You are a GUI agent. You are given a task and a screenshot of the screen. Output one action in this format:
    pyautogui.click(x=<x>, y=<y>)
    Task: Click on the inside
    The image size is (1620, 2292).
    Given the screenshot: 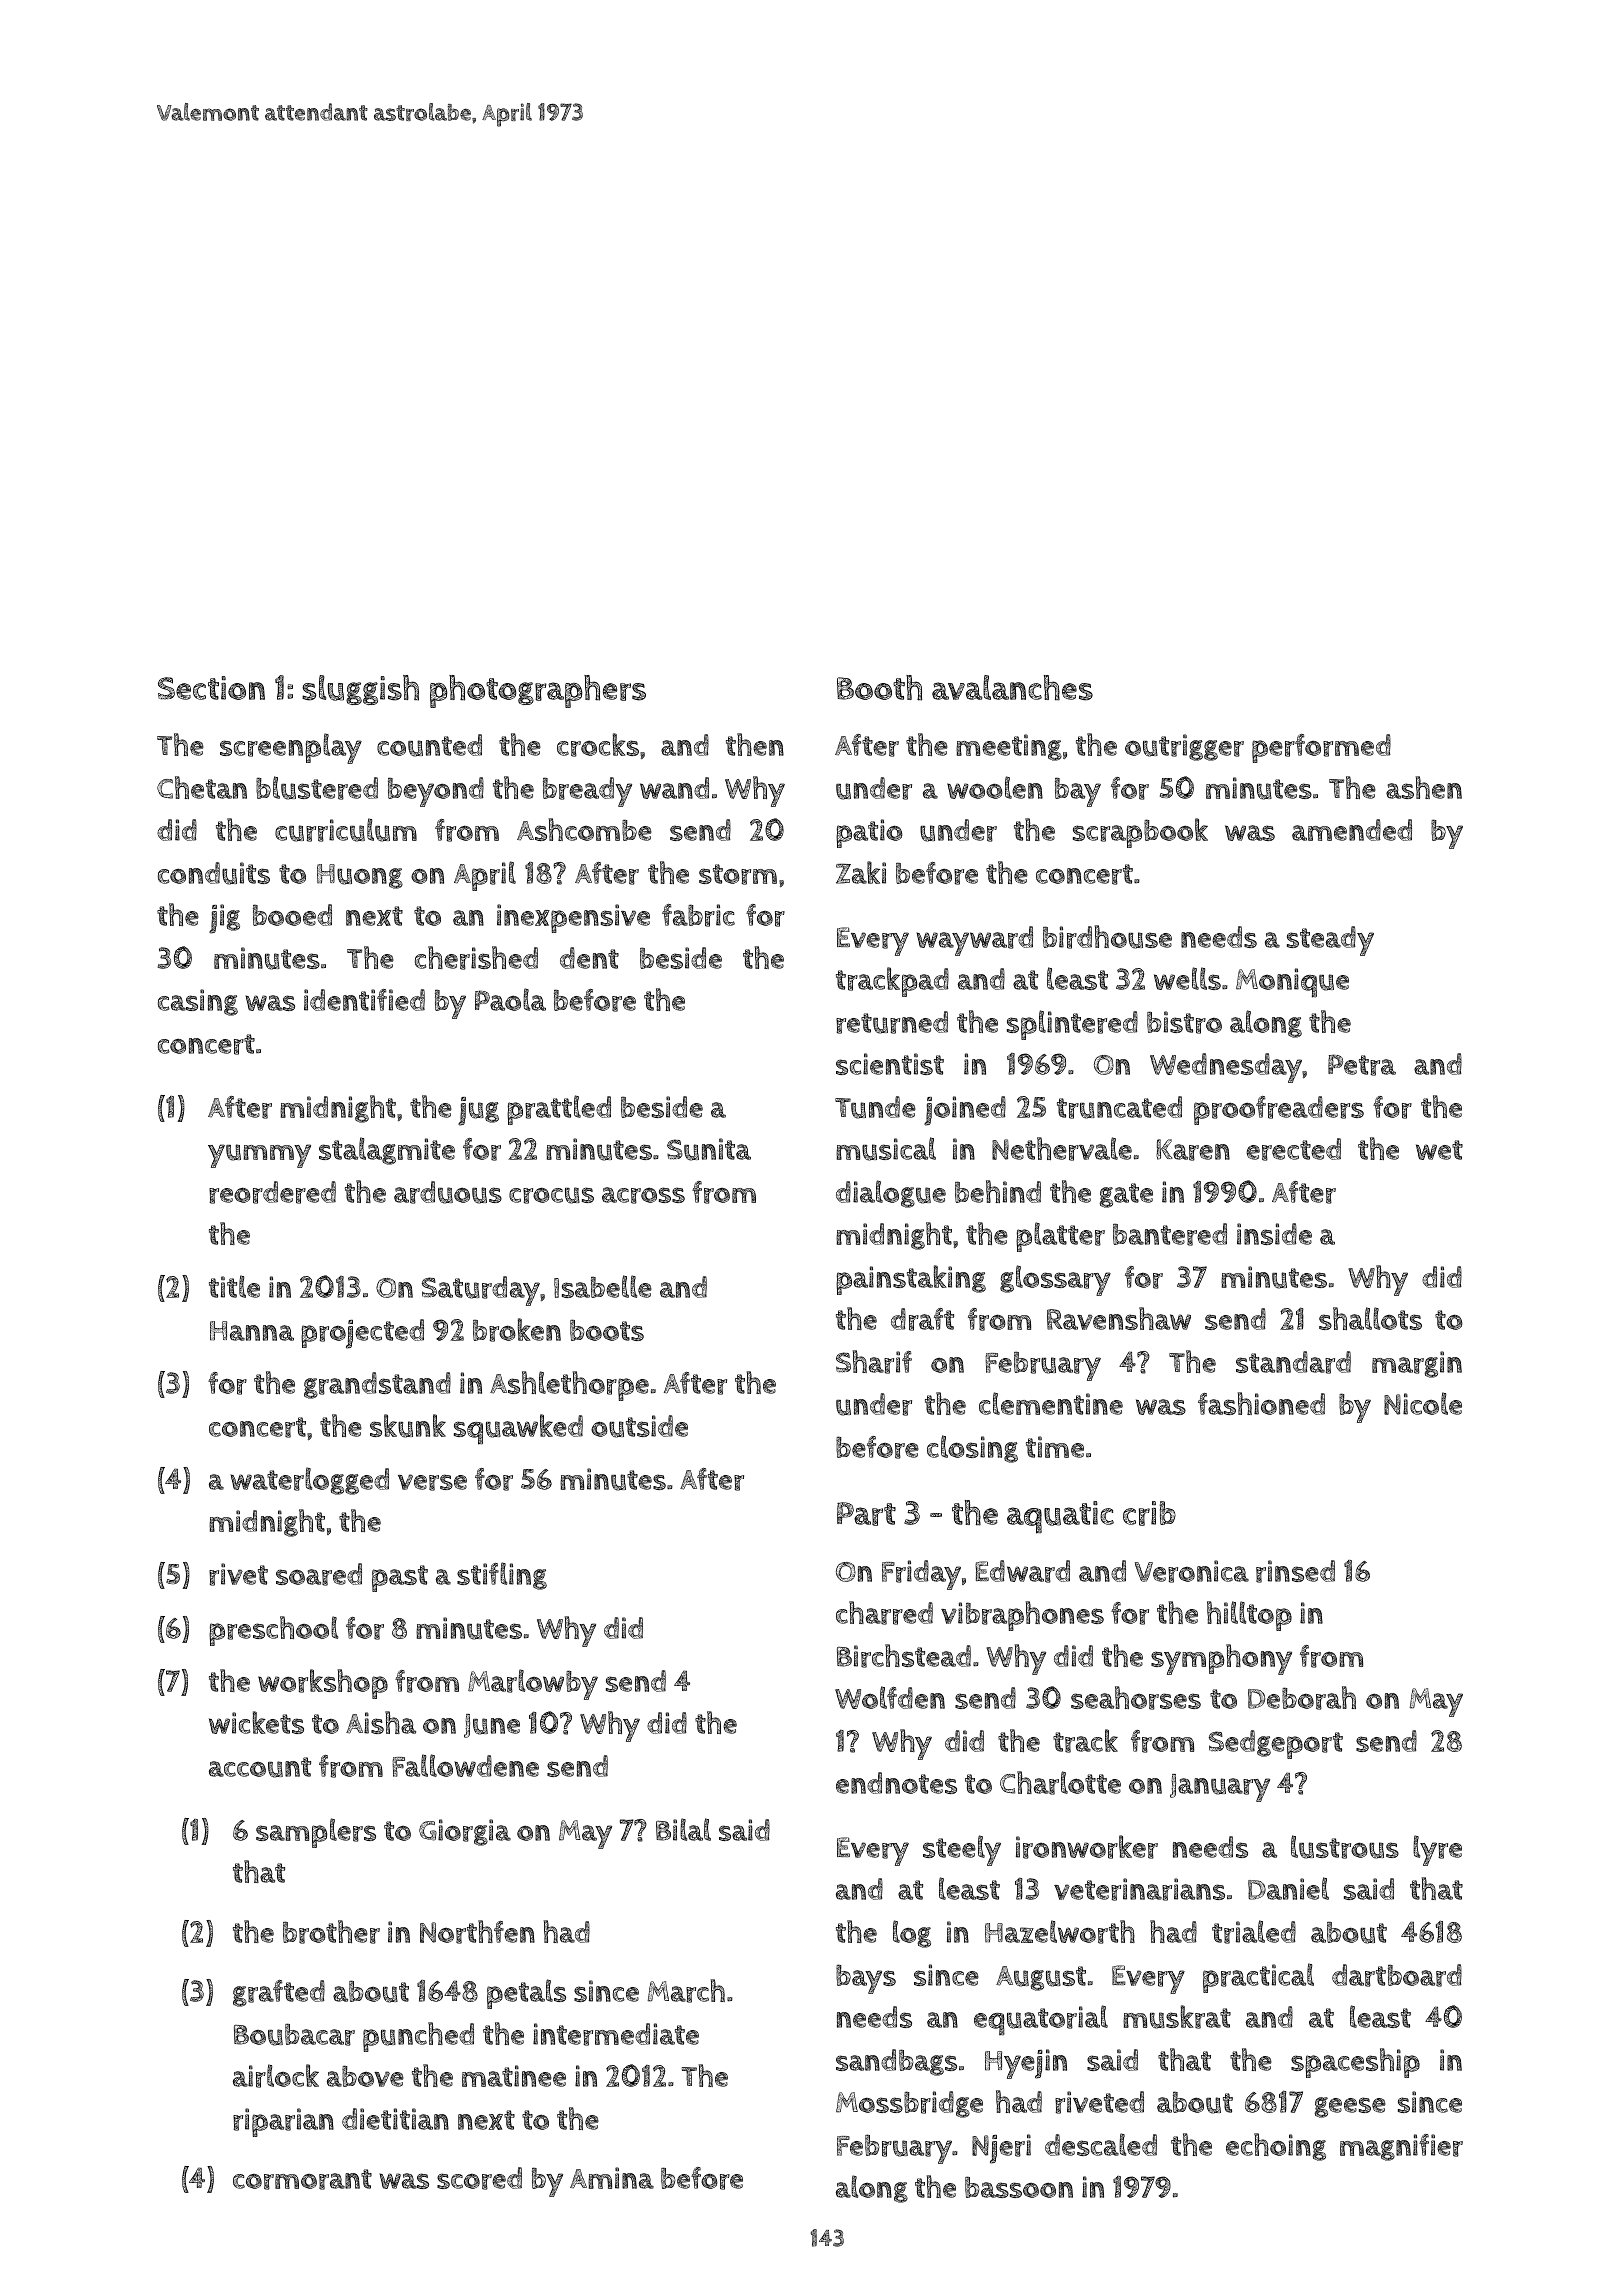 What is the action you would take?
    pyautogui.click(x=1274, y=1234)
